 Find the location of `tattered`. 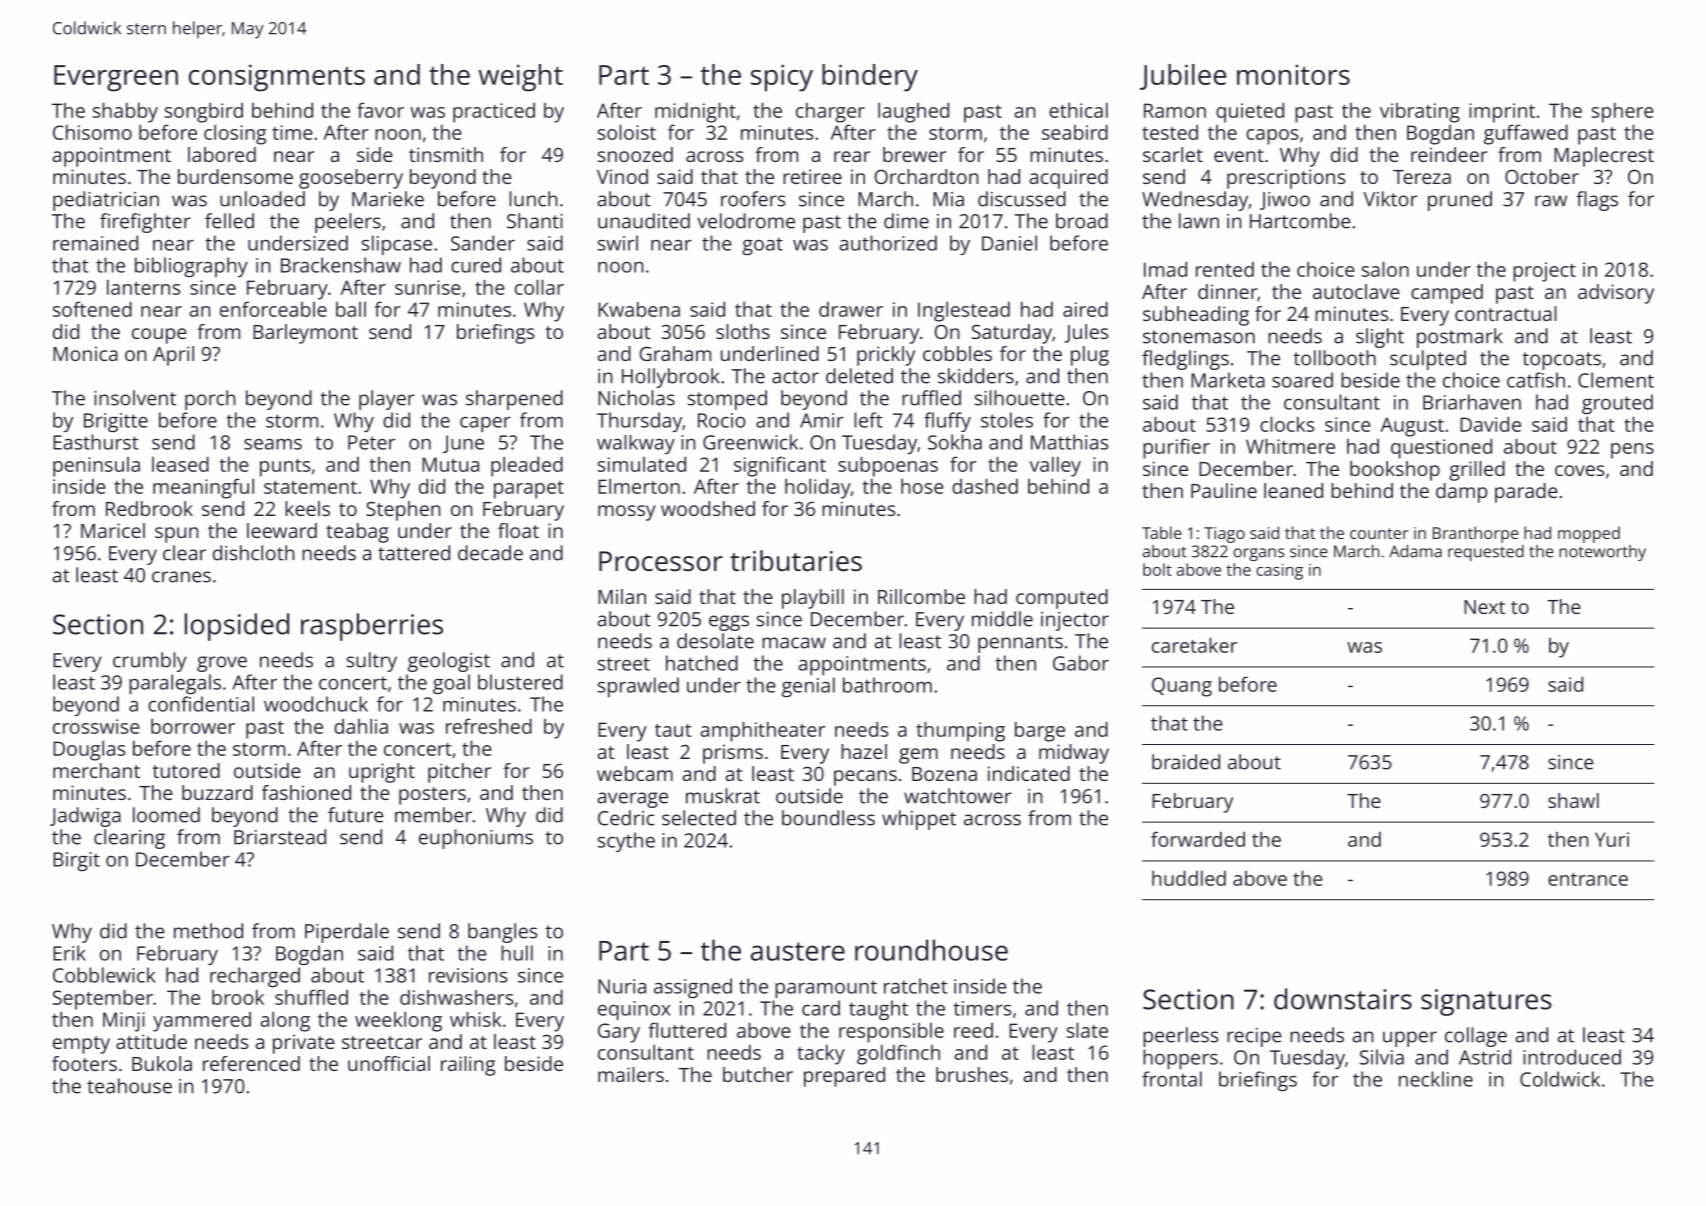

tattered is located at coordinates (414, 553).
